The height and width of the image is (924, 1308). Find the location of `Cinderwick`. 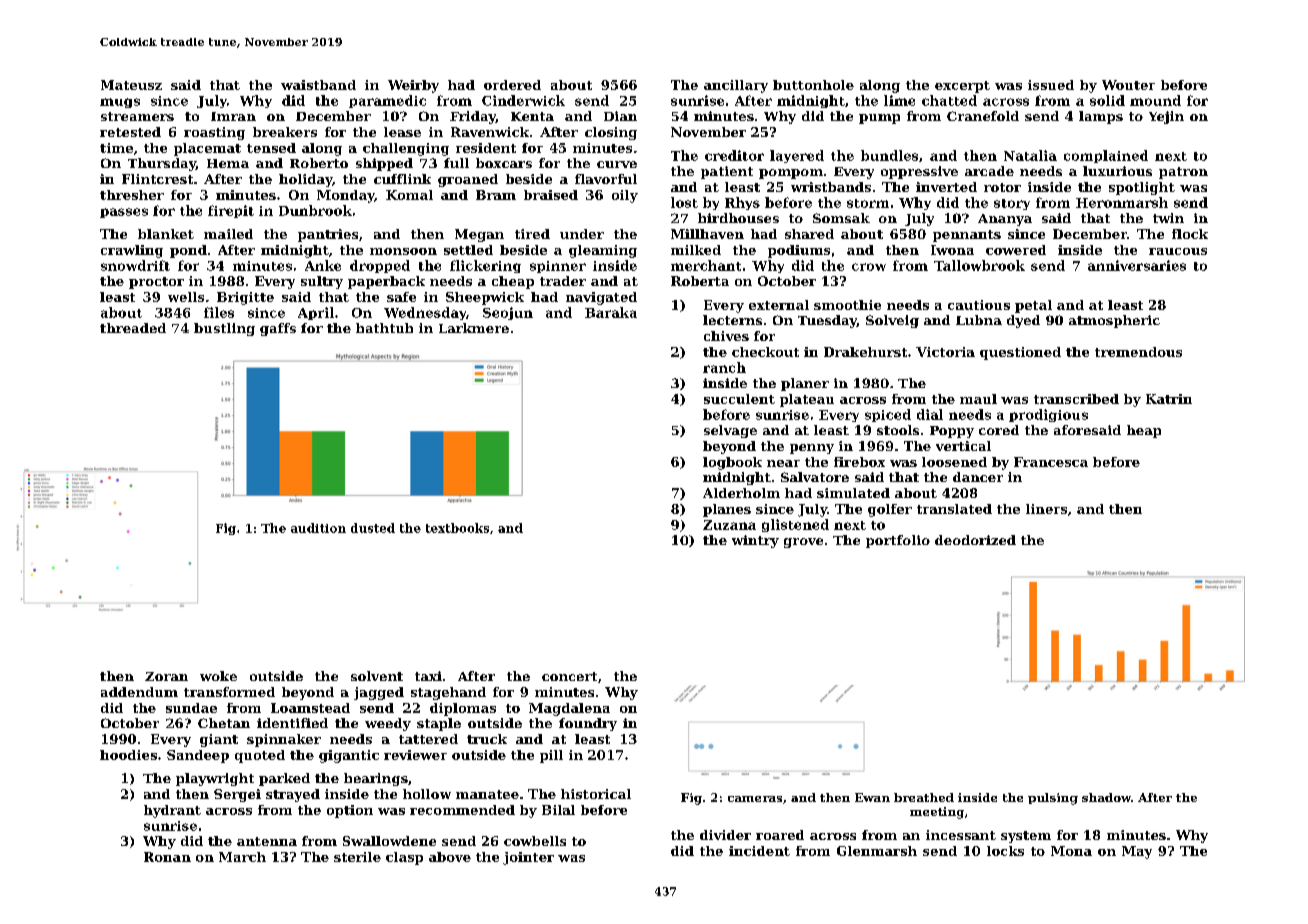

Cinderwick is located at coordinates (523, 100).
